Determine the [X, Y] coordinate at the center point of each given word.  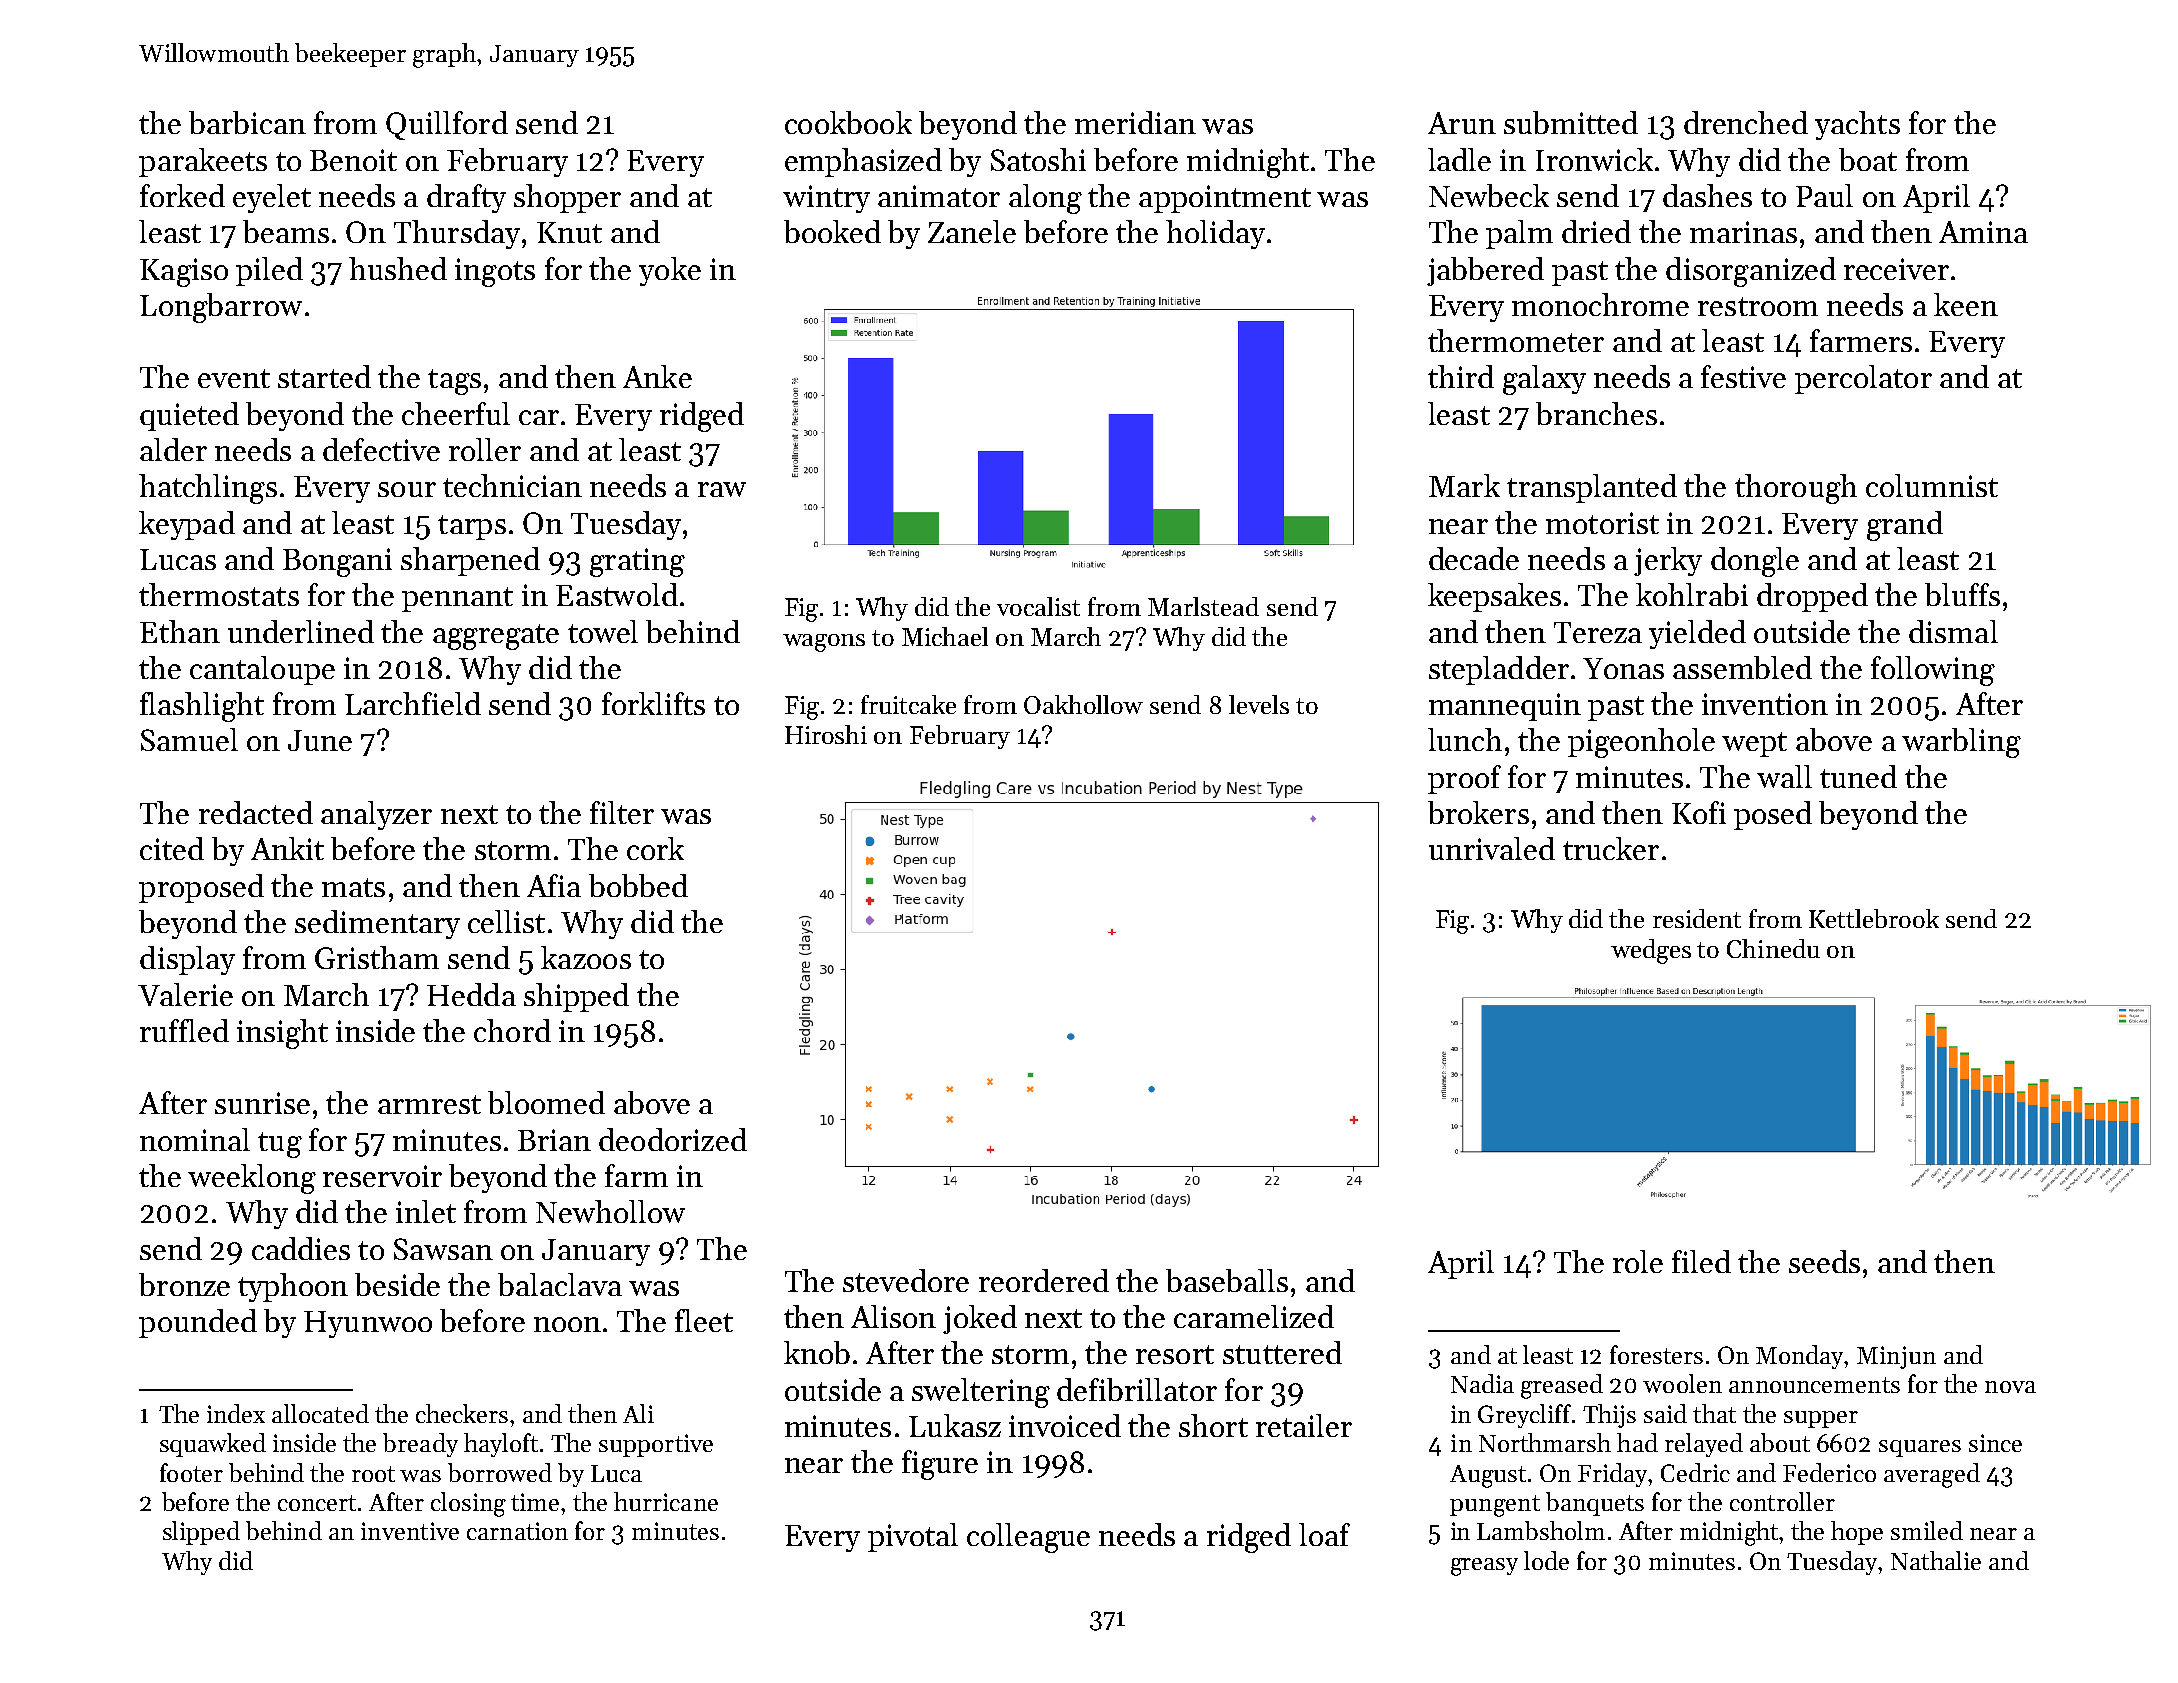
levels [1259, 704]
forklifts [653, 703]
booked [832, 231]
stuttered [1282, 1352]
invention [1765, 704]
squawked [213, 1445]
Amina [1983, 232]
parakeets [203, 162]
